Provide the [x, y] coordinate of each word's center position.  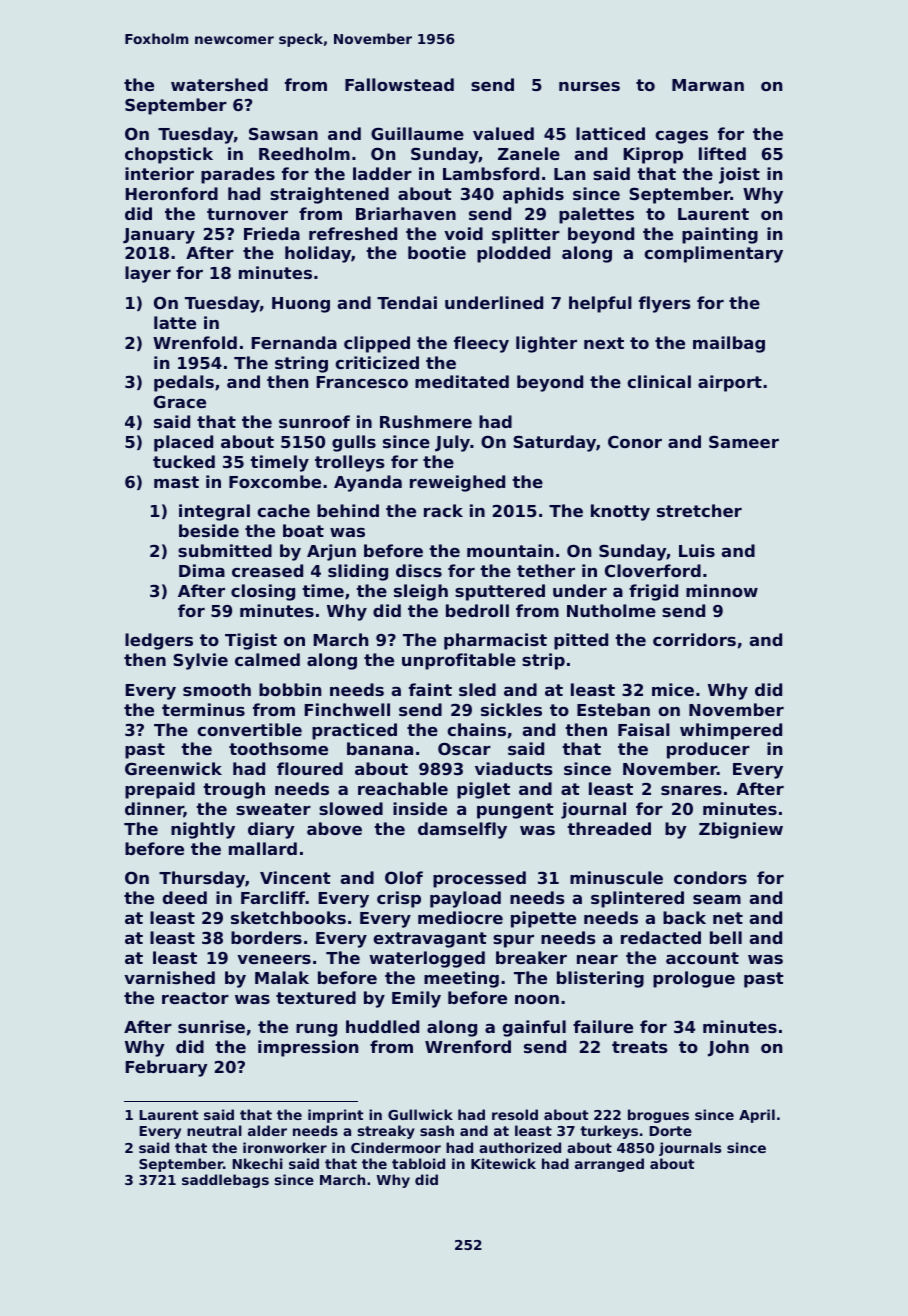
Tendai [407, 302]
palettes [596, 215]
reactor [195, 998]
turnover [247, 214]
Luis [697, 550]
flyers [665, 304]
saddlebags [225, 1181]
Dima [202, 570]
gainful [534, 1028]
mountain [510, 550]
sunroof [314, 421]
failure [603, 1026]
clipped [377, 344]
